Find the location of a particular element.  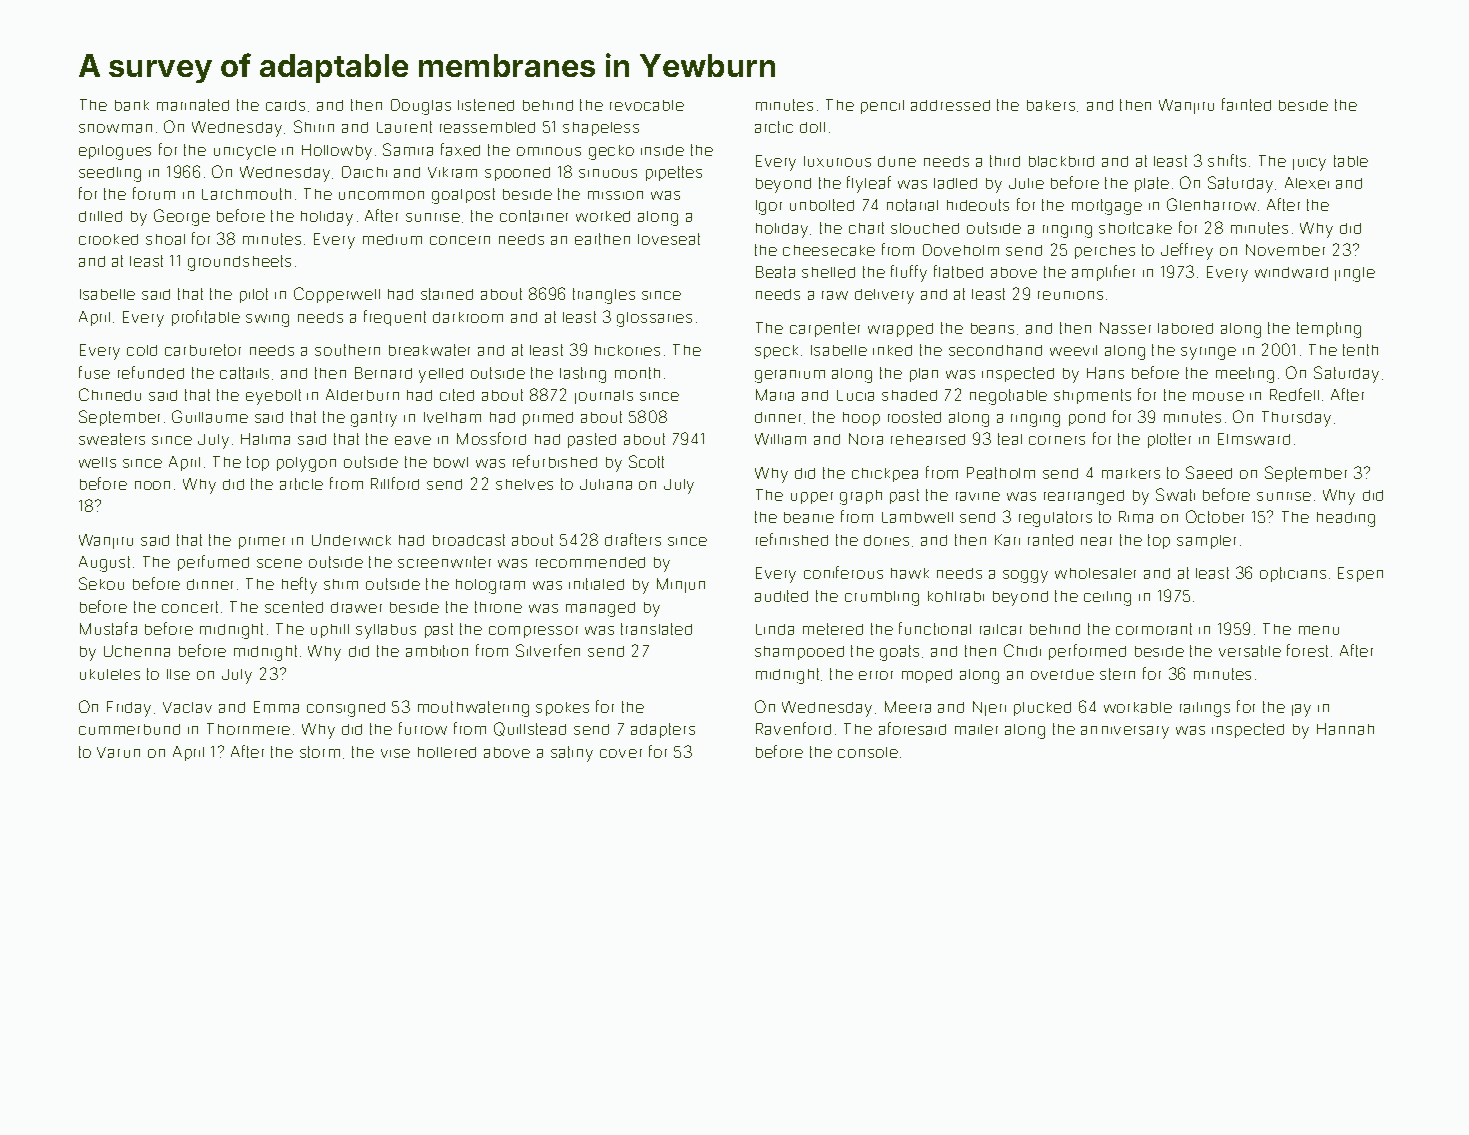

August is located at coordinates (104, 564).
